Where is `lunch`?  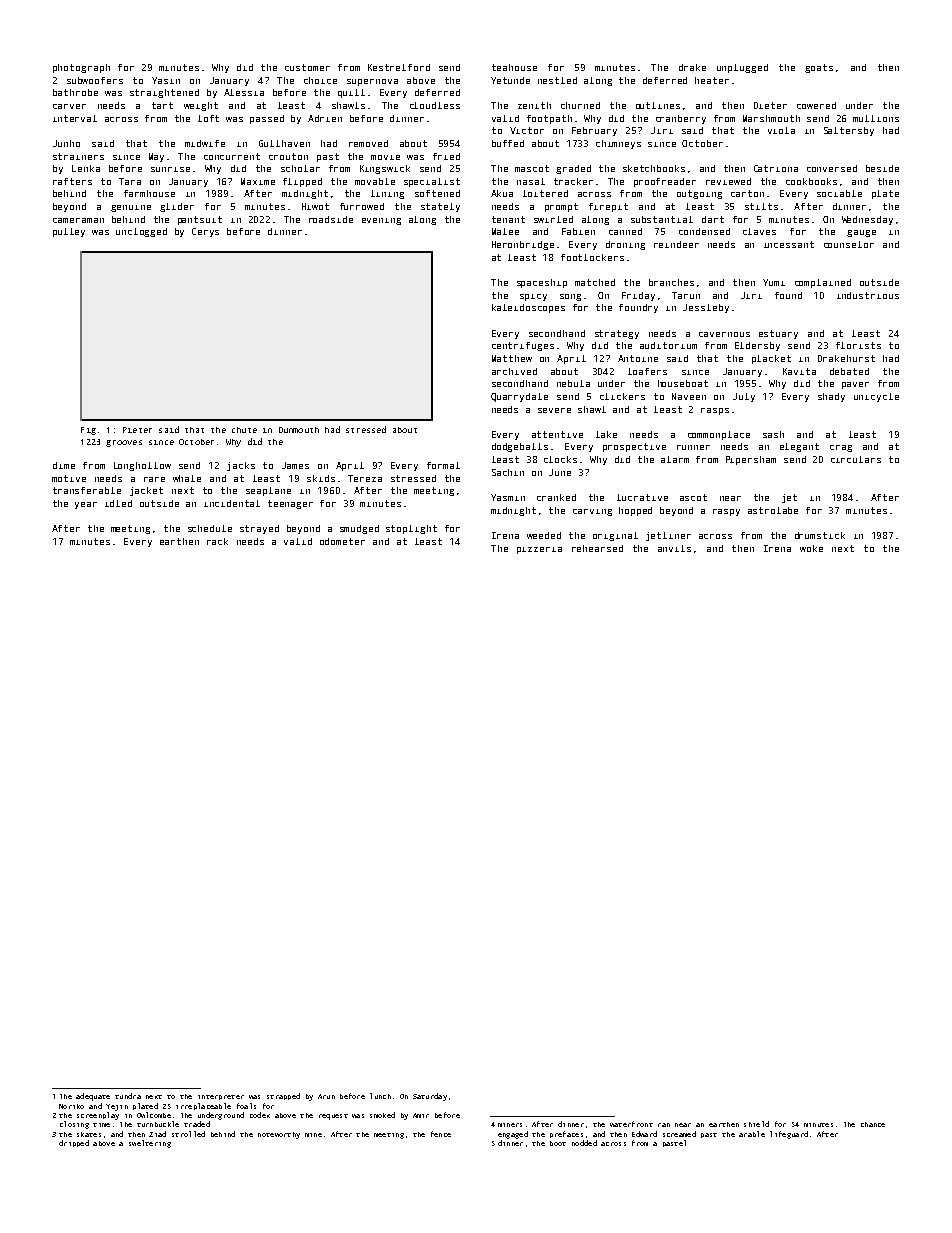 lunch is located at coordinates (380, 1096).
